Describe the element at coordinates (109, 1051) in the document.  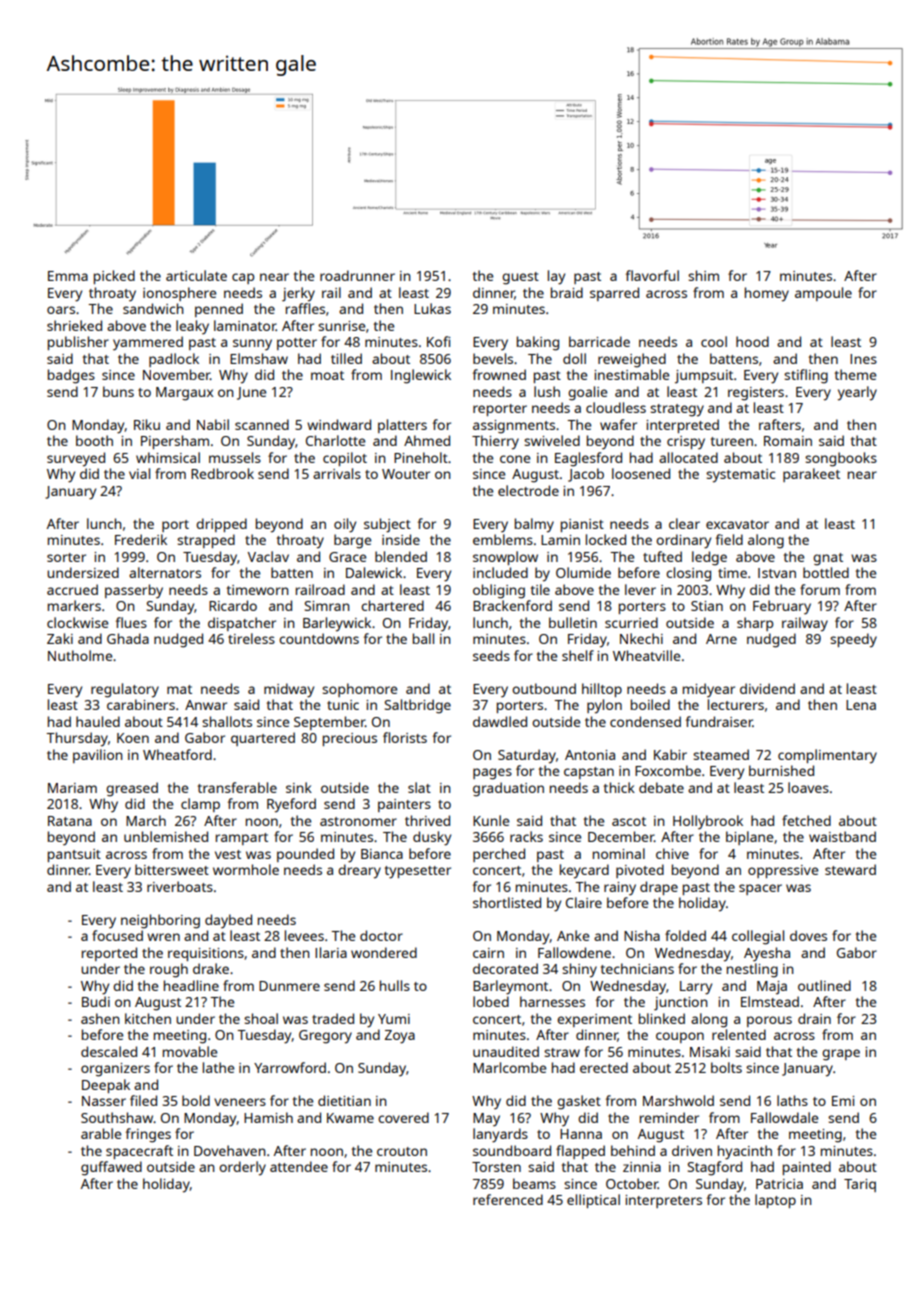
I see `descaled` at that location.
